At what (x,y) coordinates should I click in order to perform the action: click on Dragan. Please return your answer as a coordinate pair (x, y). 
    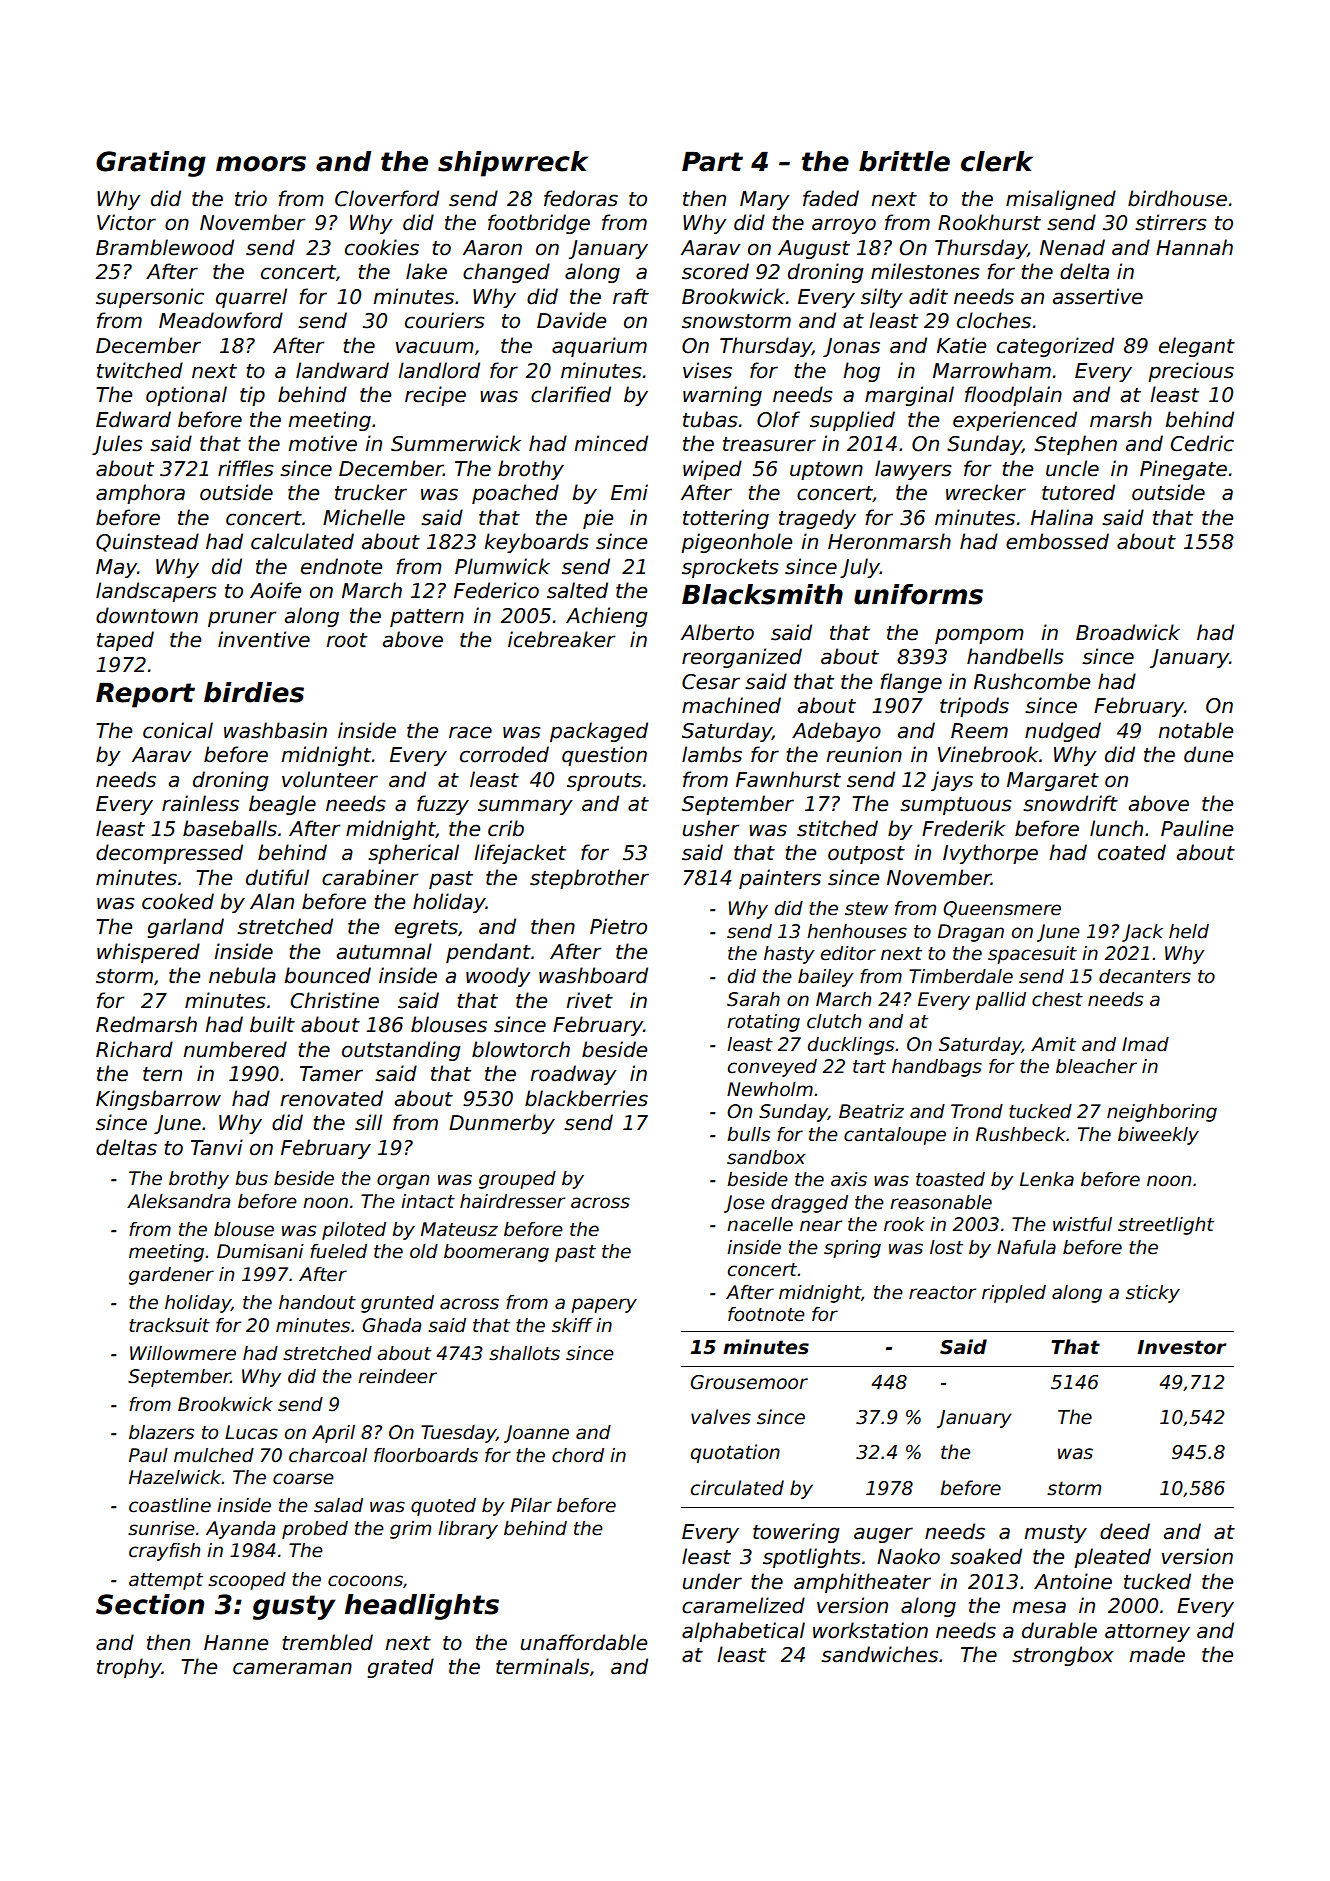
    Looking at the image, I should click on (971, 933).
